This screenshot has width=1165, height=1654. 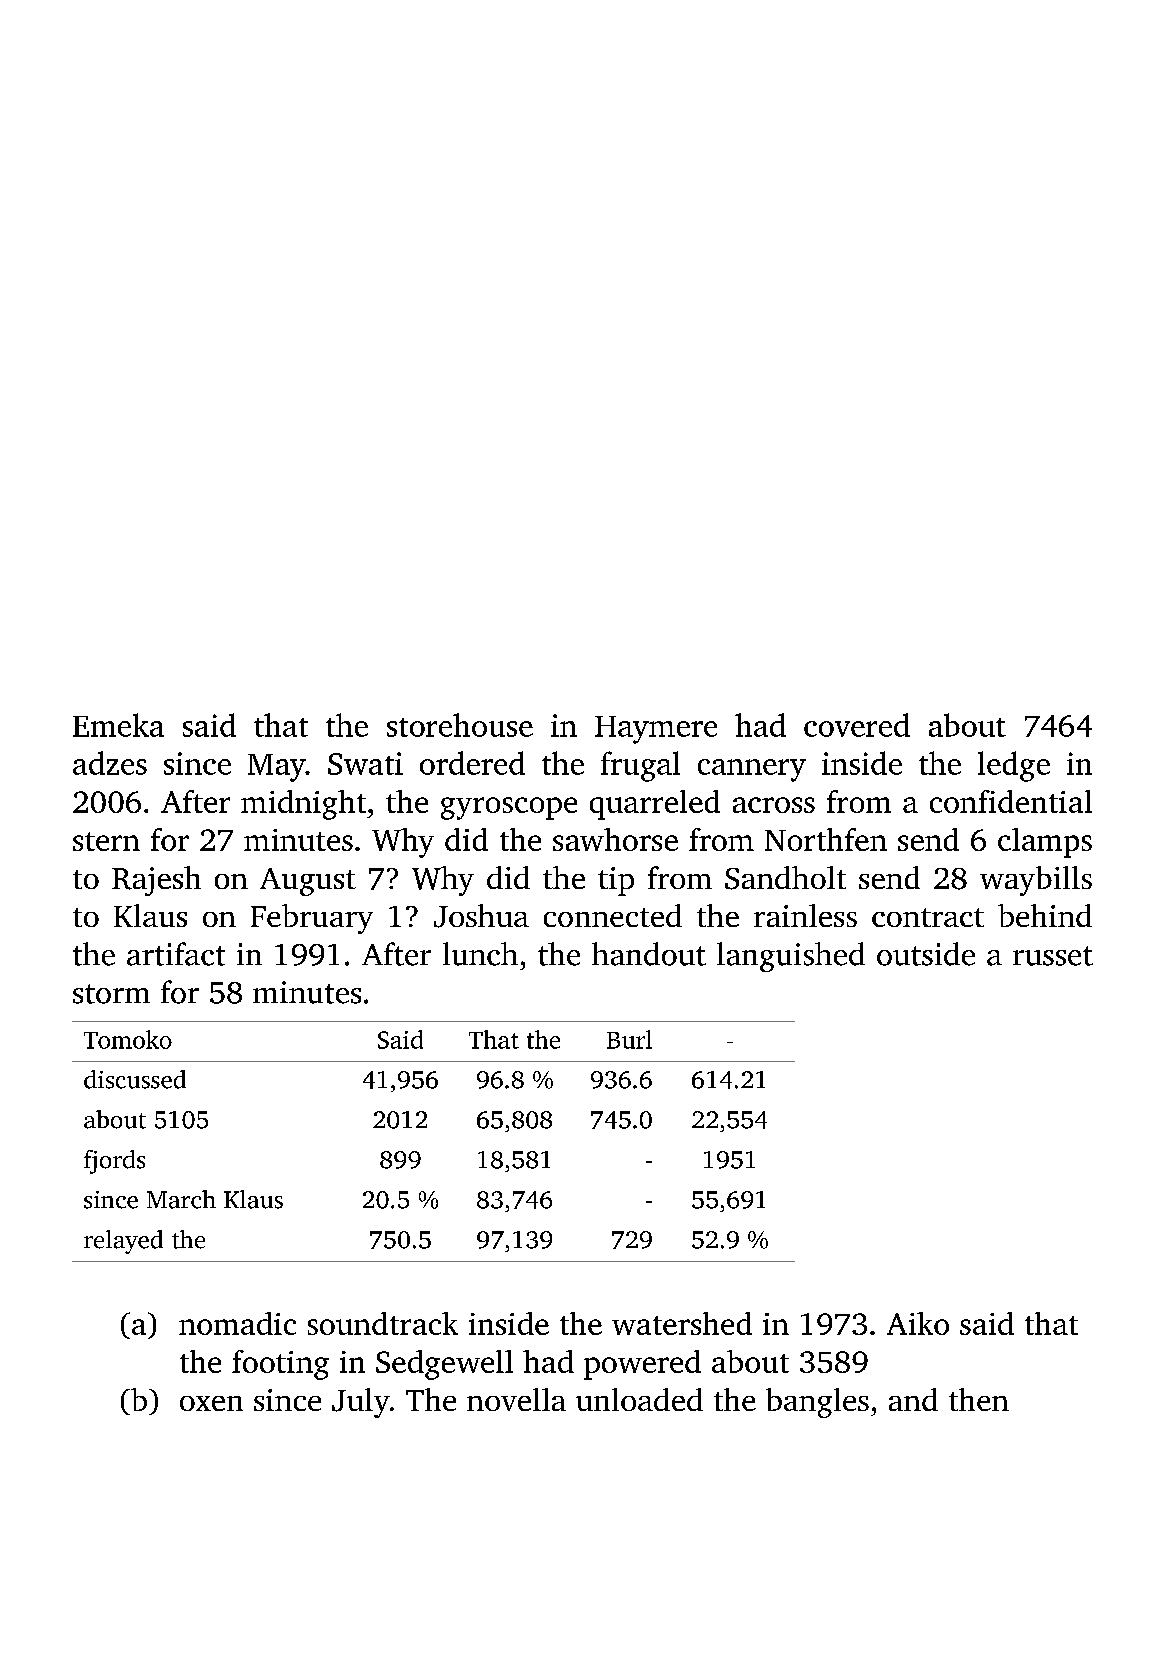 I want to click on lunch, so click(x=480, y=954).
